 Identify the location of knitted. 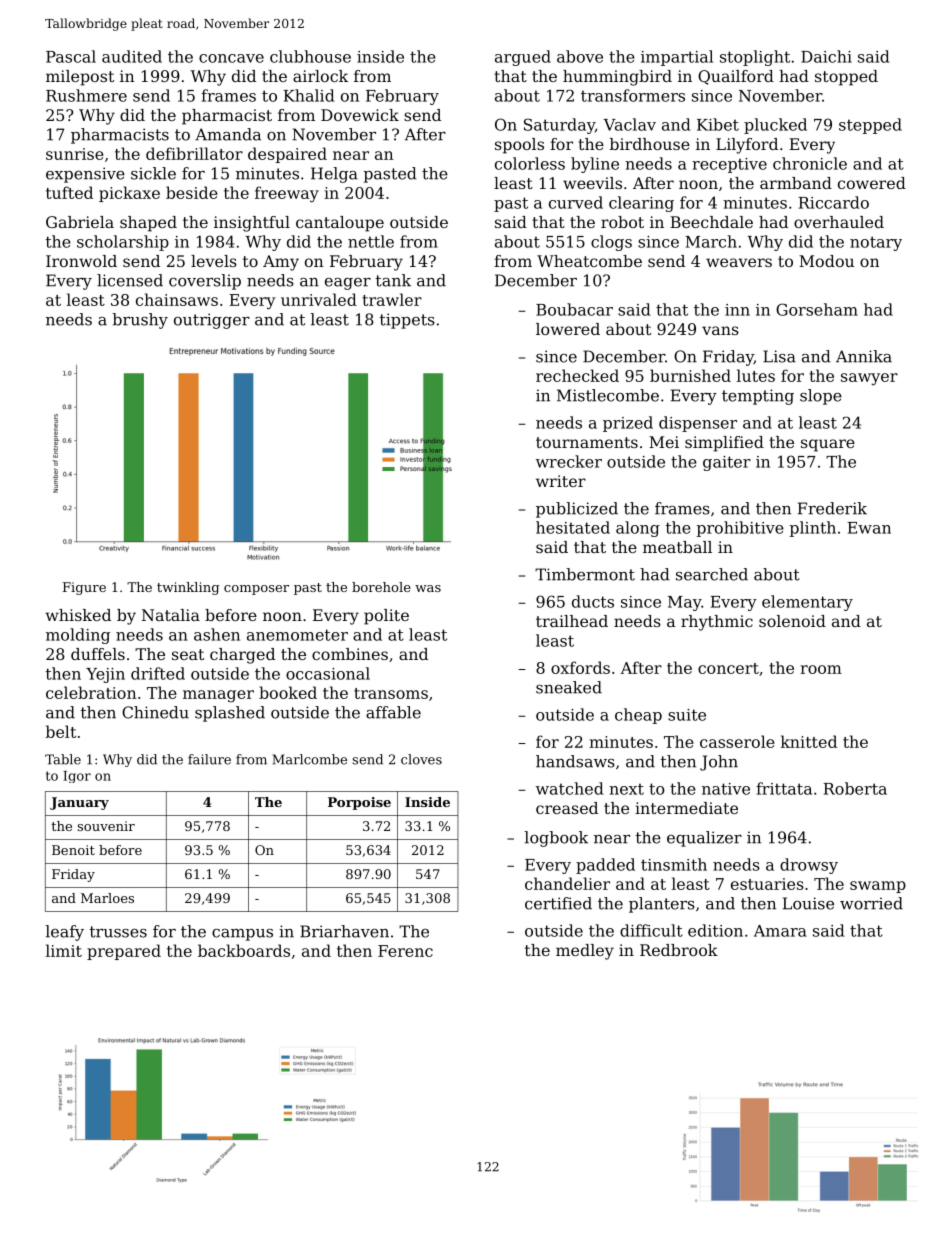
(809, 741).
